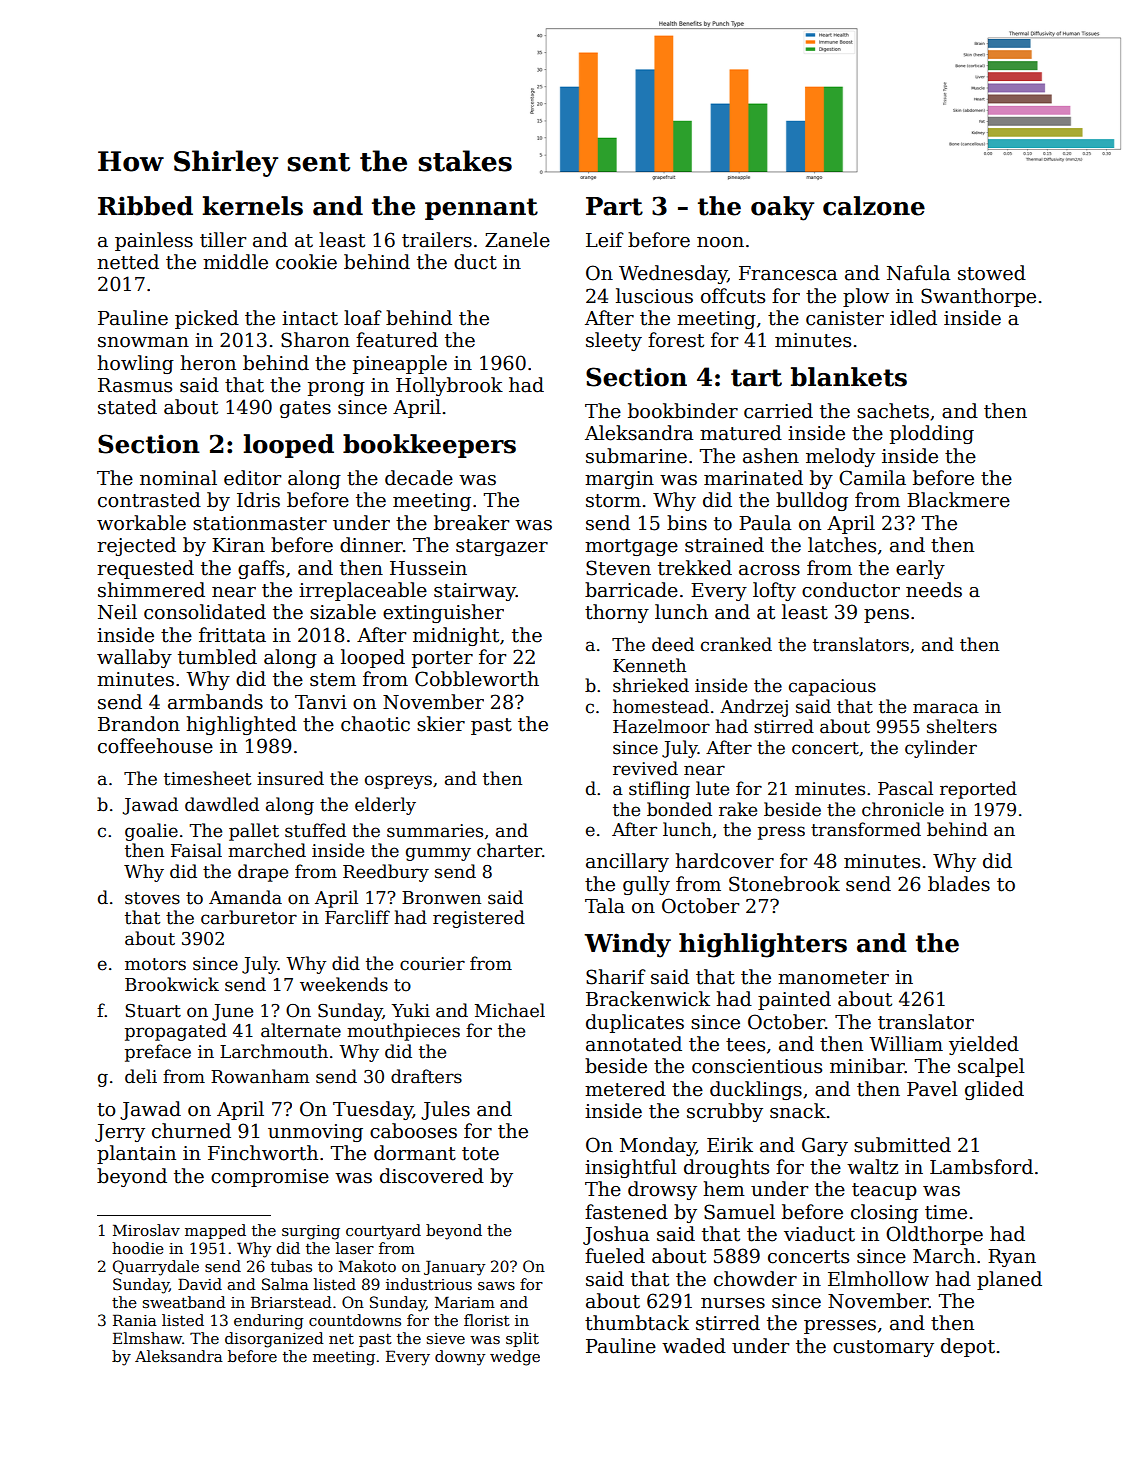  What do you see at coordinates (145, 206) in the page?
I see `Ribbed` at bounding box center [145, 206].
